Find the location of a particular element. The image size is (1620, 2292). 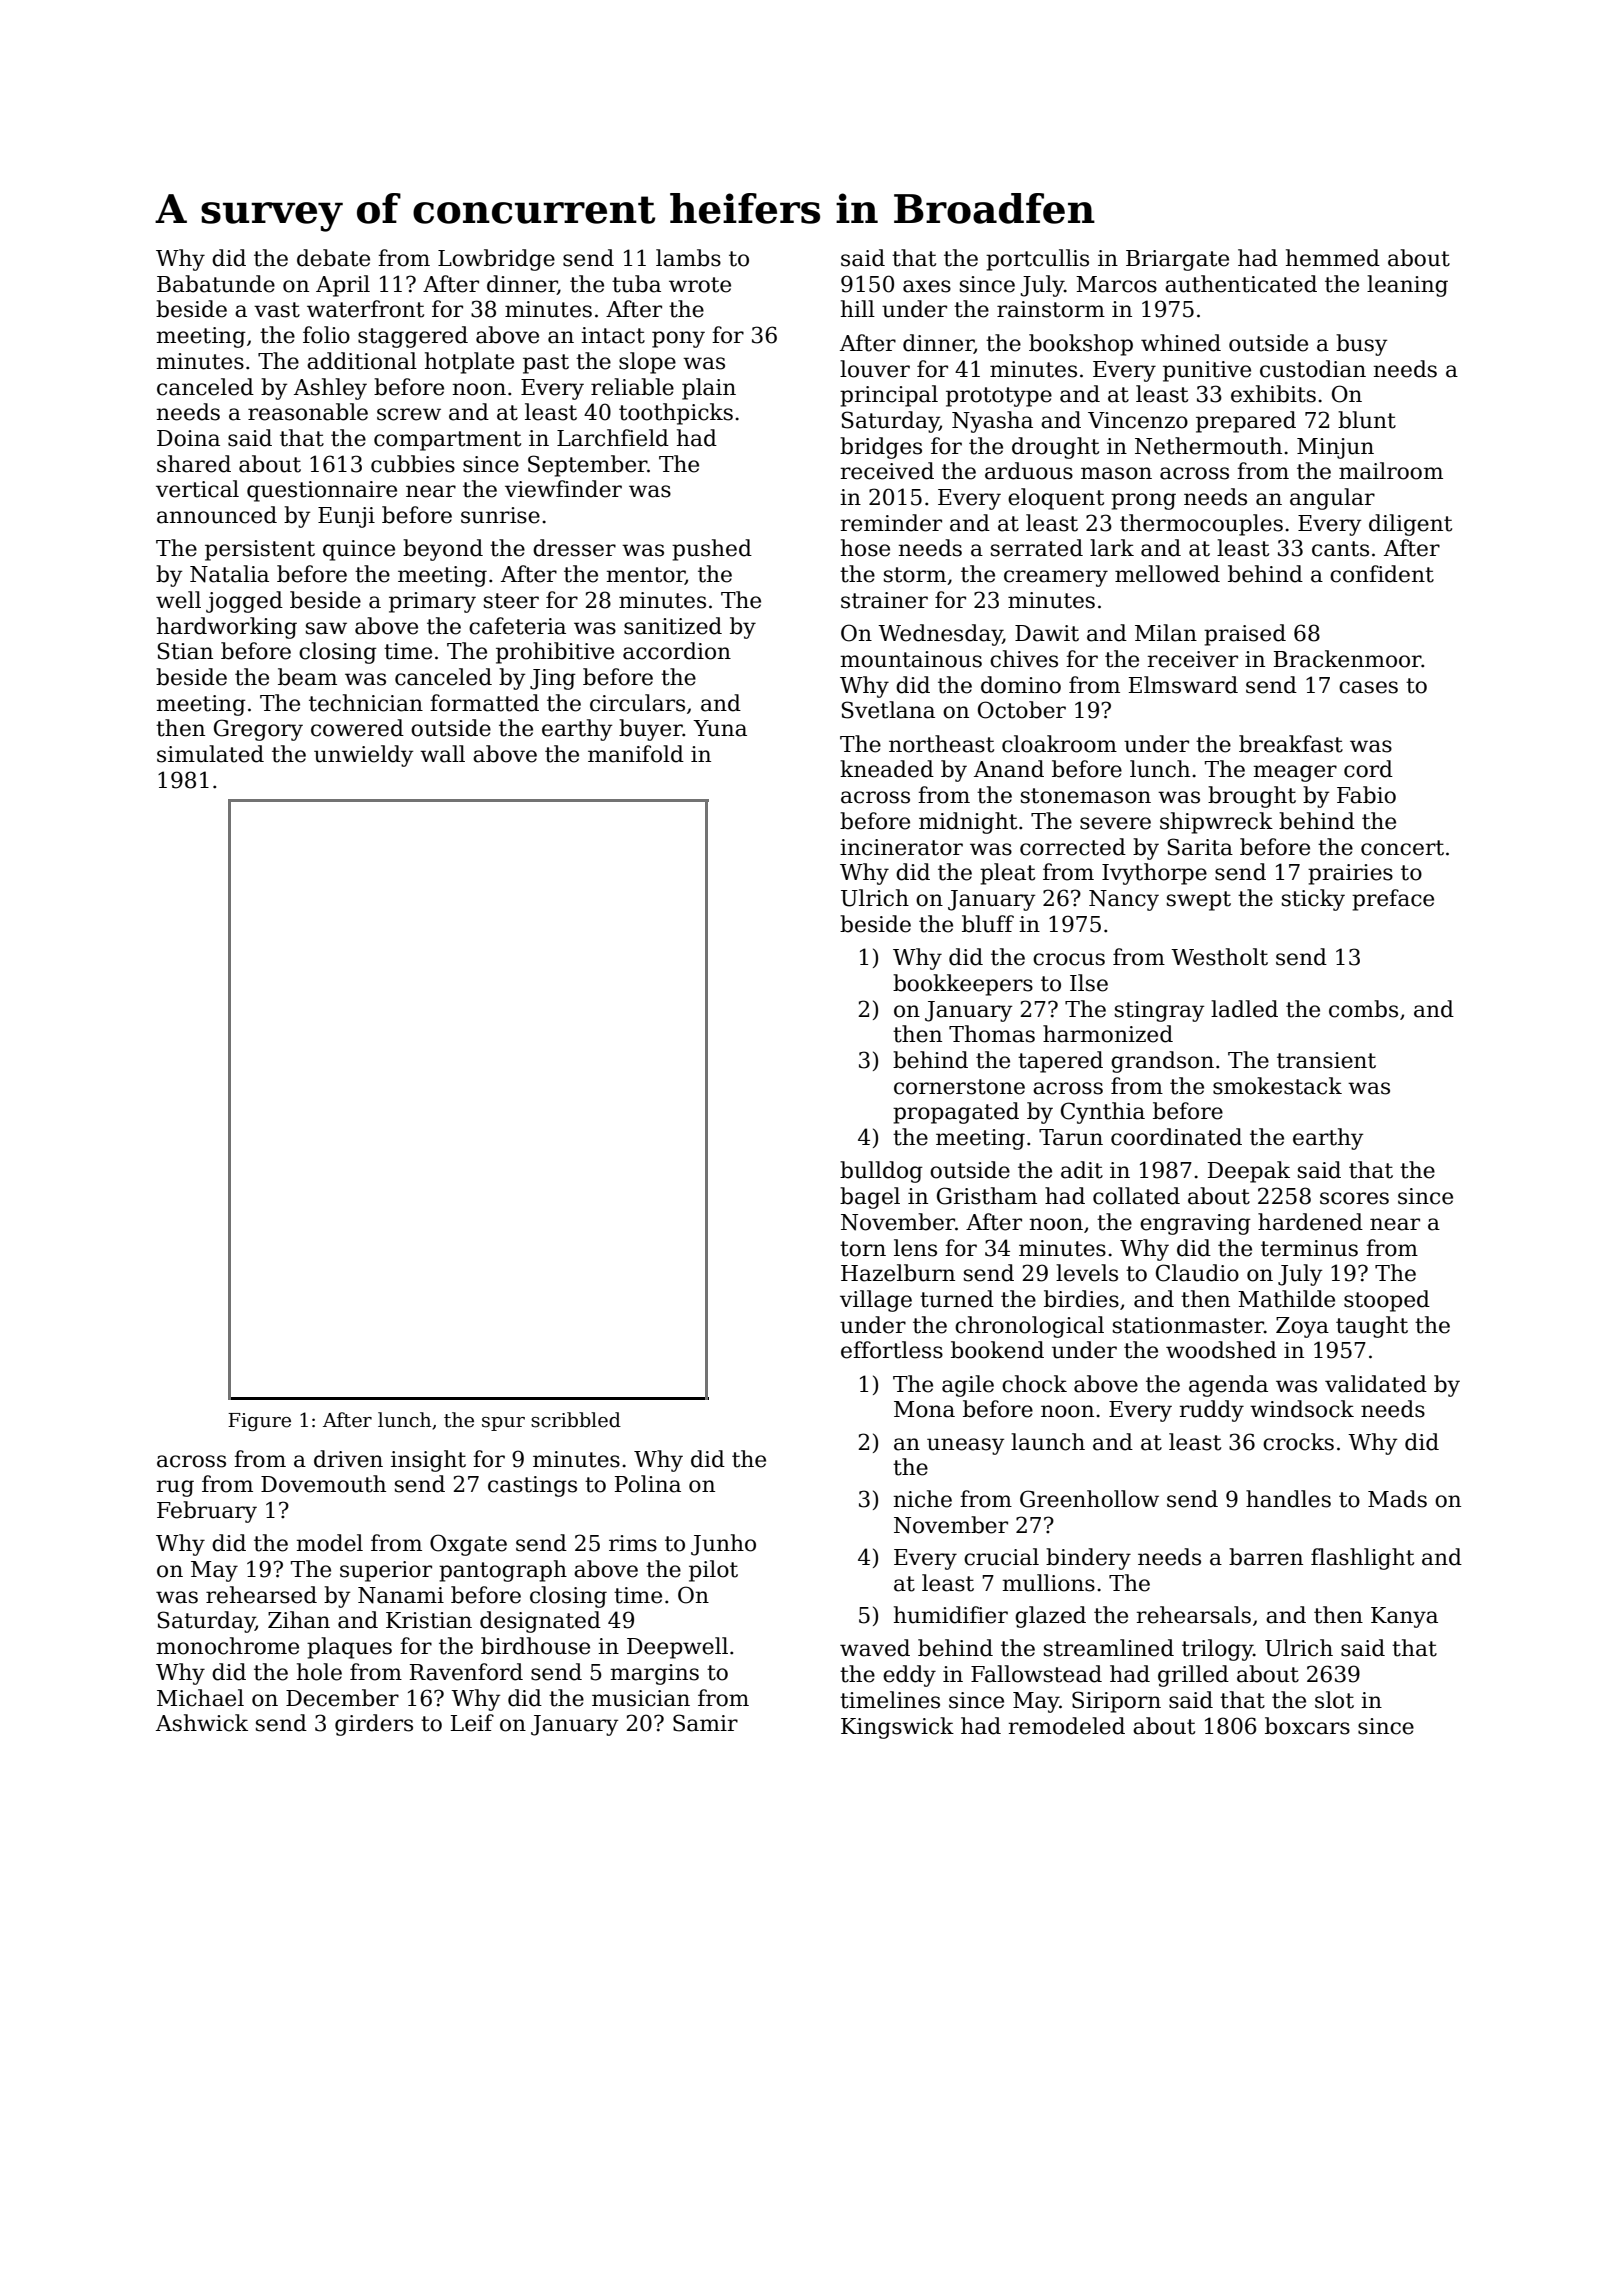

leaning is located at coordinates (1407, 286).
